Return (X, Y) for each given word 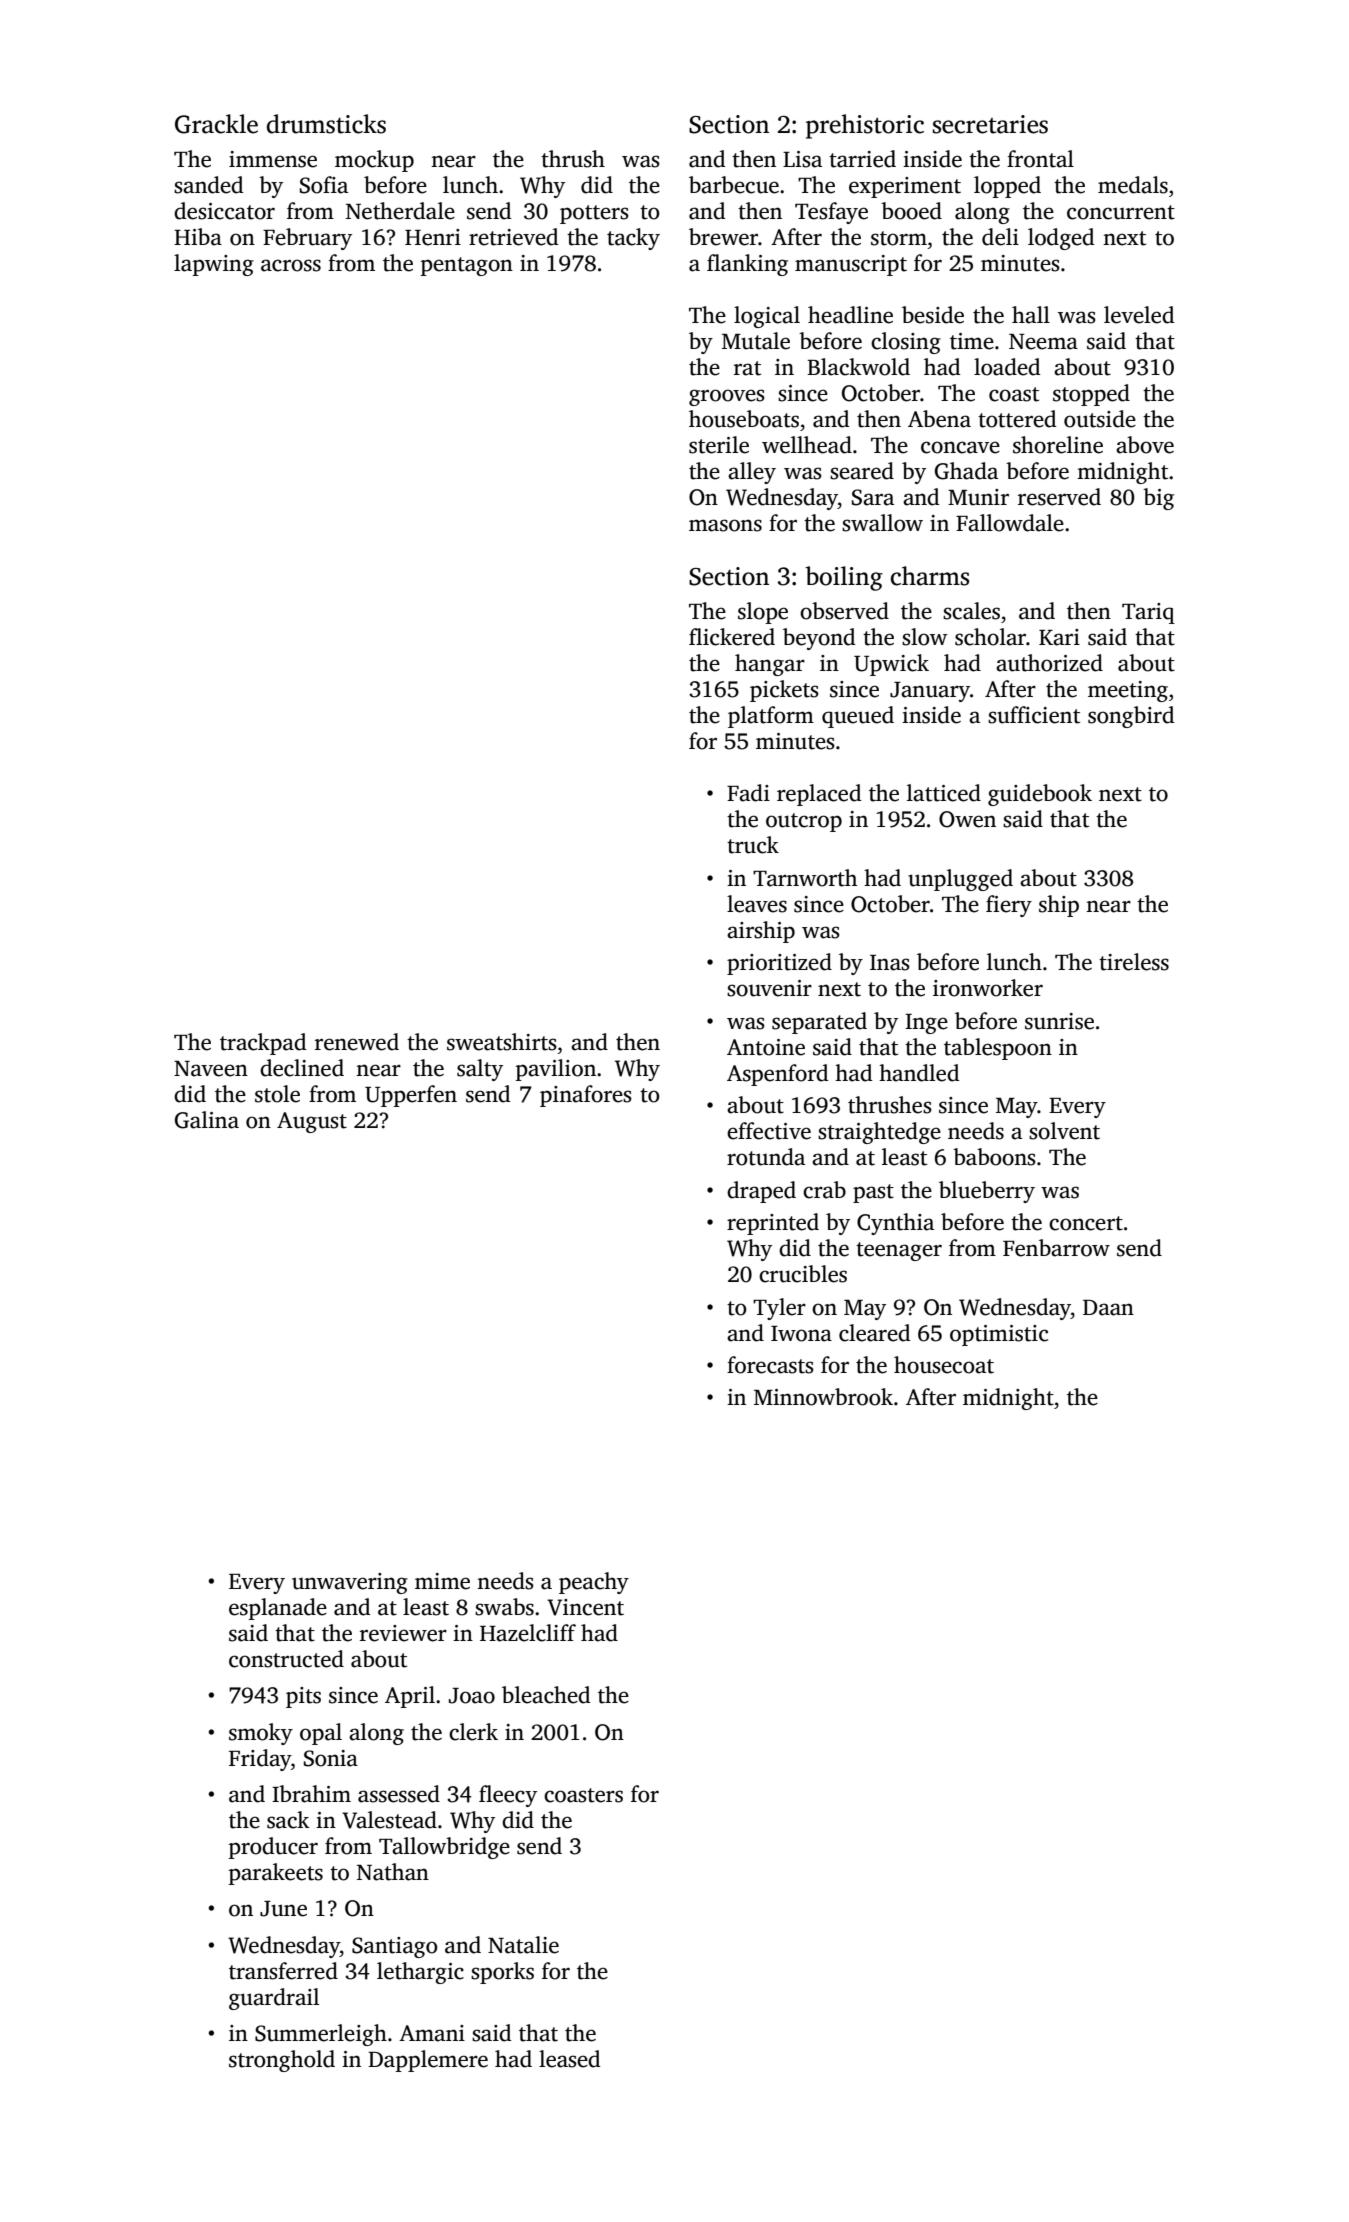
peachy (594, 1583)
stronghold (282, 2061)
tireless (1134, 962)
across (291, 265)
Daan (1108, 1308)
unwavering (350, 1583)
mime (442, 1581)
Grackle (216, 124)
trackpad (263, 1044)
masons (725, 525)
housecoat (944, 1365)
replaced (819, 795)
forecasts (770, 1365)
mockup (374, 161)
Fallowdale (1010, 523)
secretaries (990, 124)
